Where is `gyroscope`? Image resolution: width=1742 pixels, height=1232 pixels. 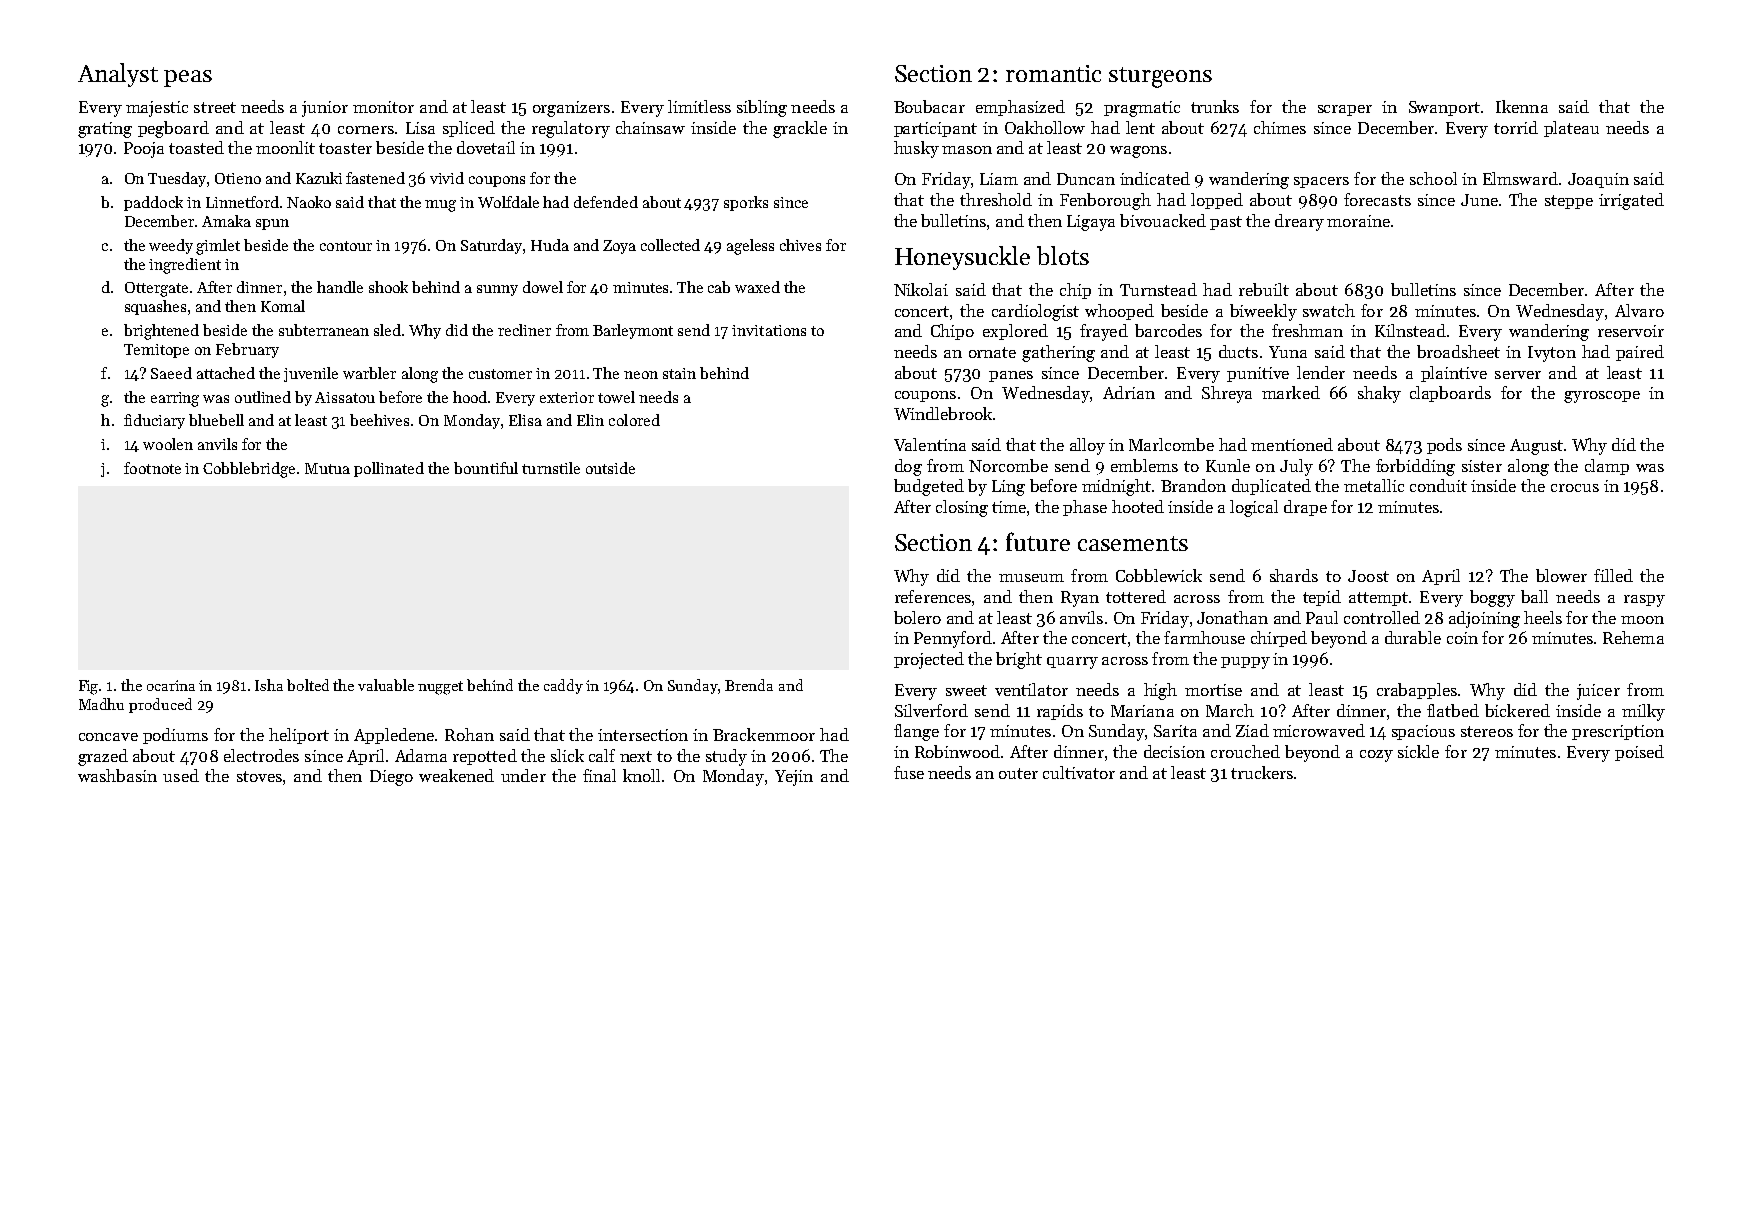
gyroscope is located at coordinates (1602, 397).
